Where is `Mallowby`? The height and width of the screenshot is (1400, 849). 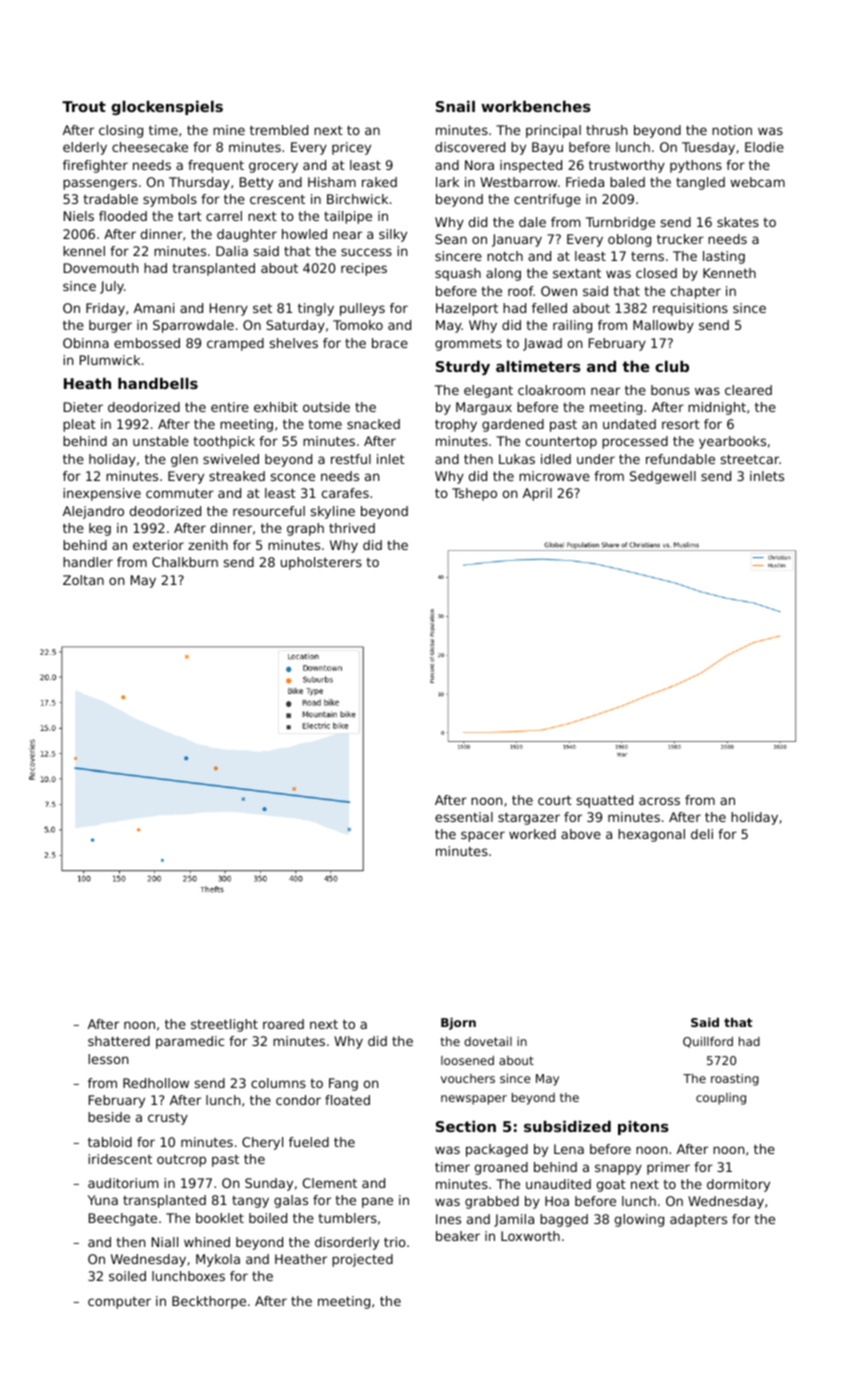
Mallowby is located at coordinates (663, 326).
